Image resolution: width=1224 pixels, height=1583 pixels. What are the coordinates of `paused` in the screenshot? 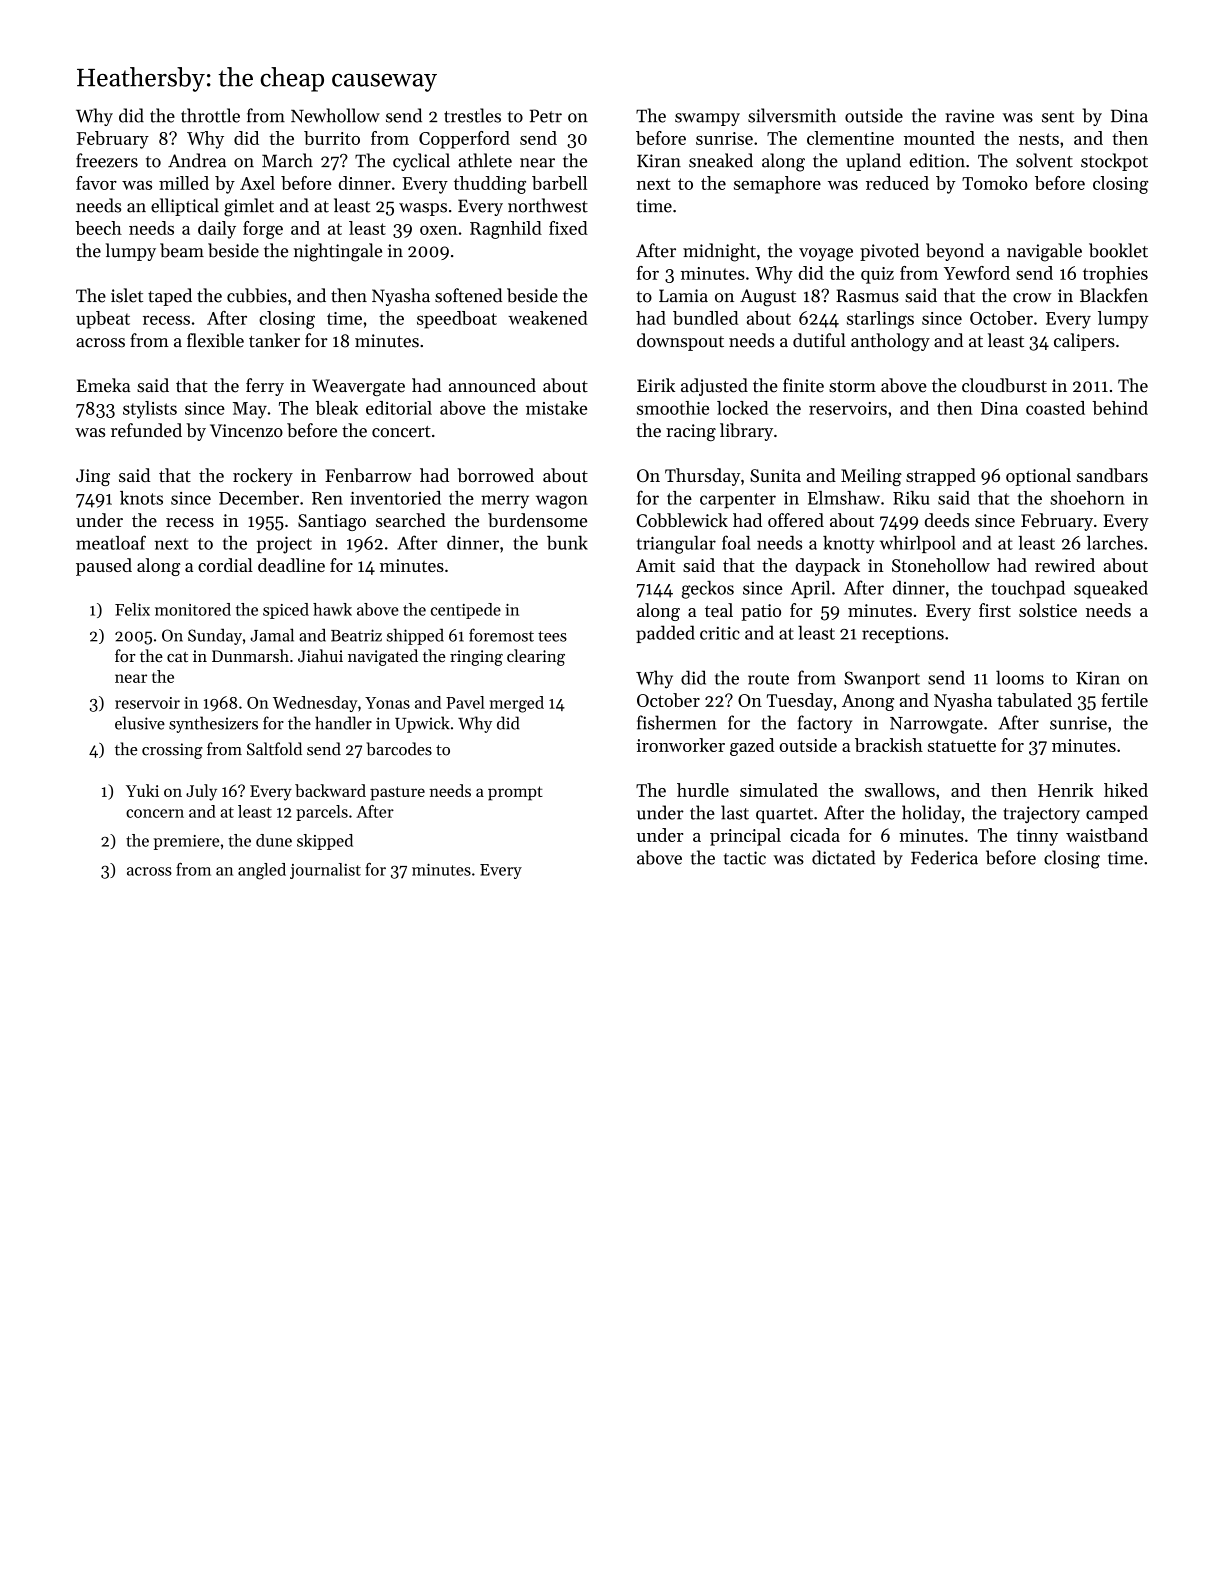 It's located at (104, 567).
